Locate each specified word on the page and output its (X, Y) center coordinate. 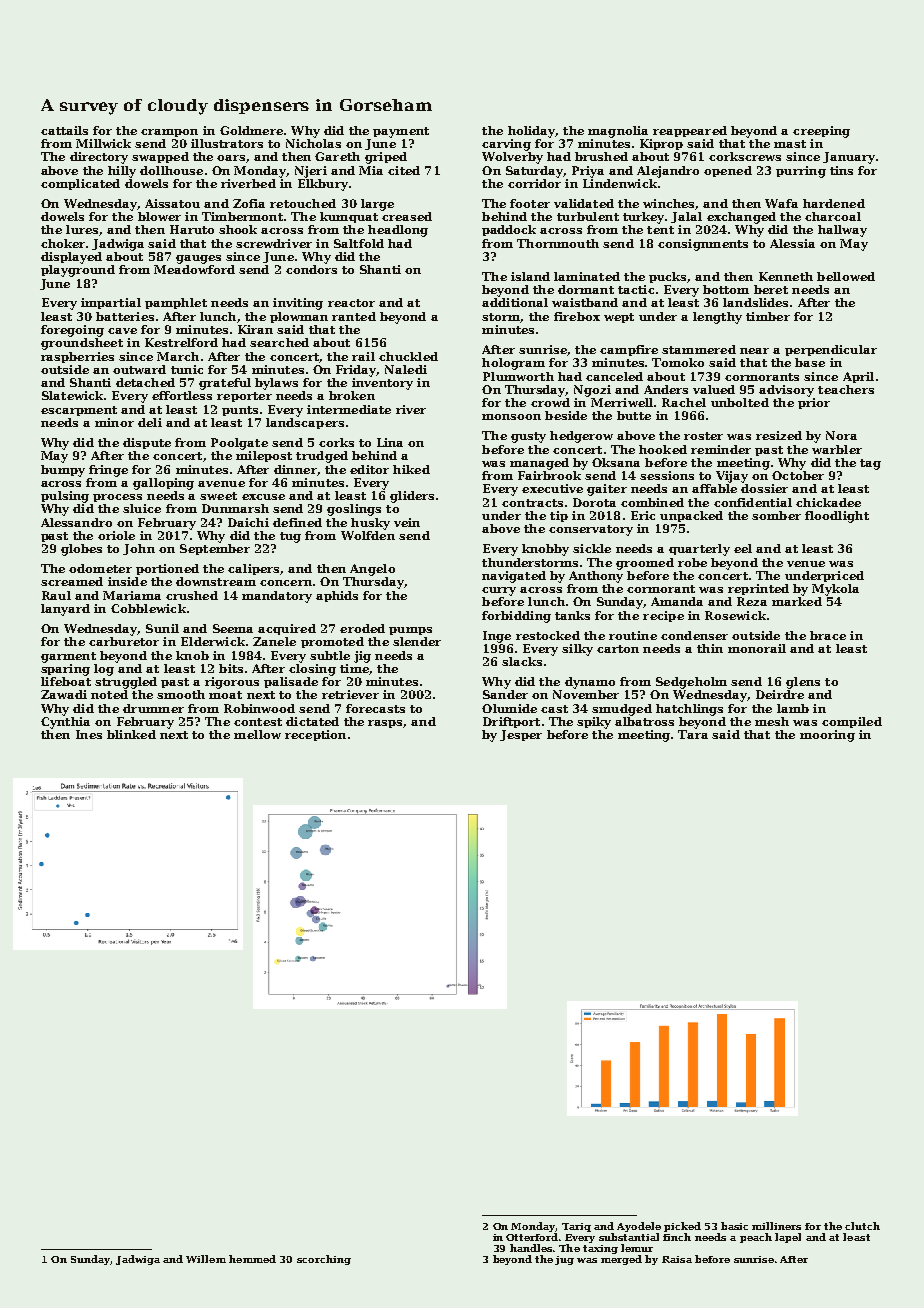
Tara (693, 734)
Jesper (521, 735)
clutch (862, 1226)
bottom (726, 289)
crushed (192, 595)
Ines (89, 734)
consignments (703, 245)
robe (692, 562)
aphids (337, 596)
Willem (206, 1259)
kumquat (349, 217)
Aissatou (172, 203)
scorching (324, 1260)
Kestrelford (181, 342)
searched (279, 342)
